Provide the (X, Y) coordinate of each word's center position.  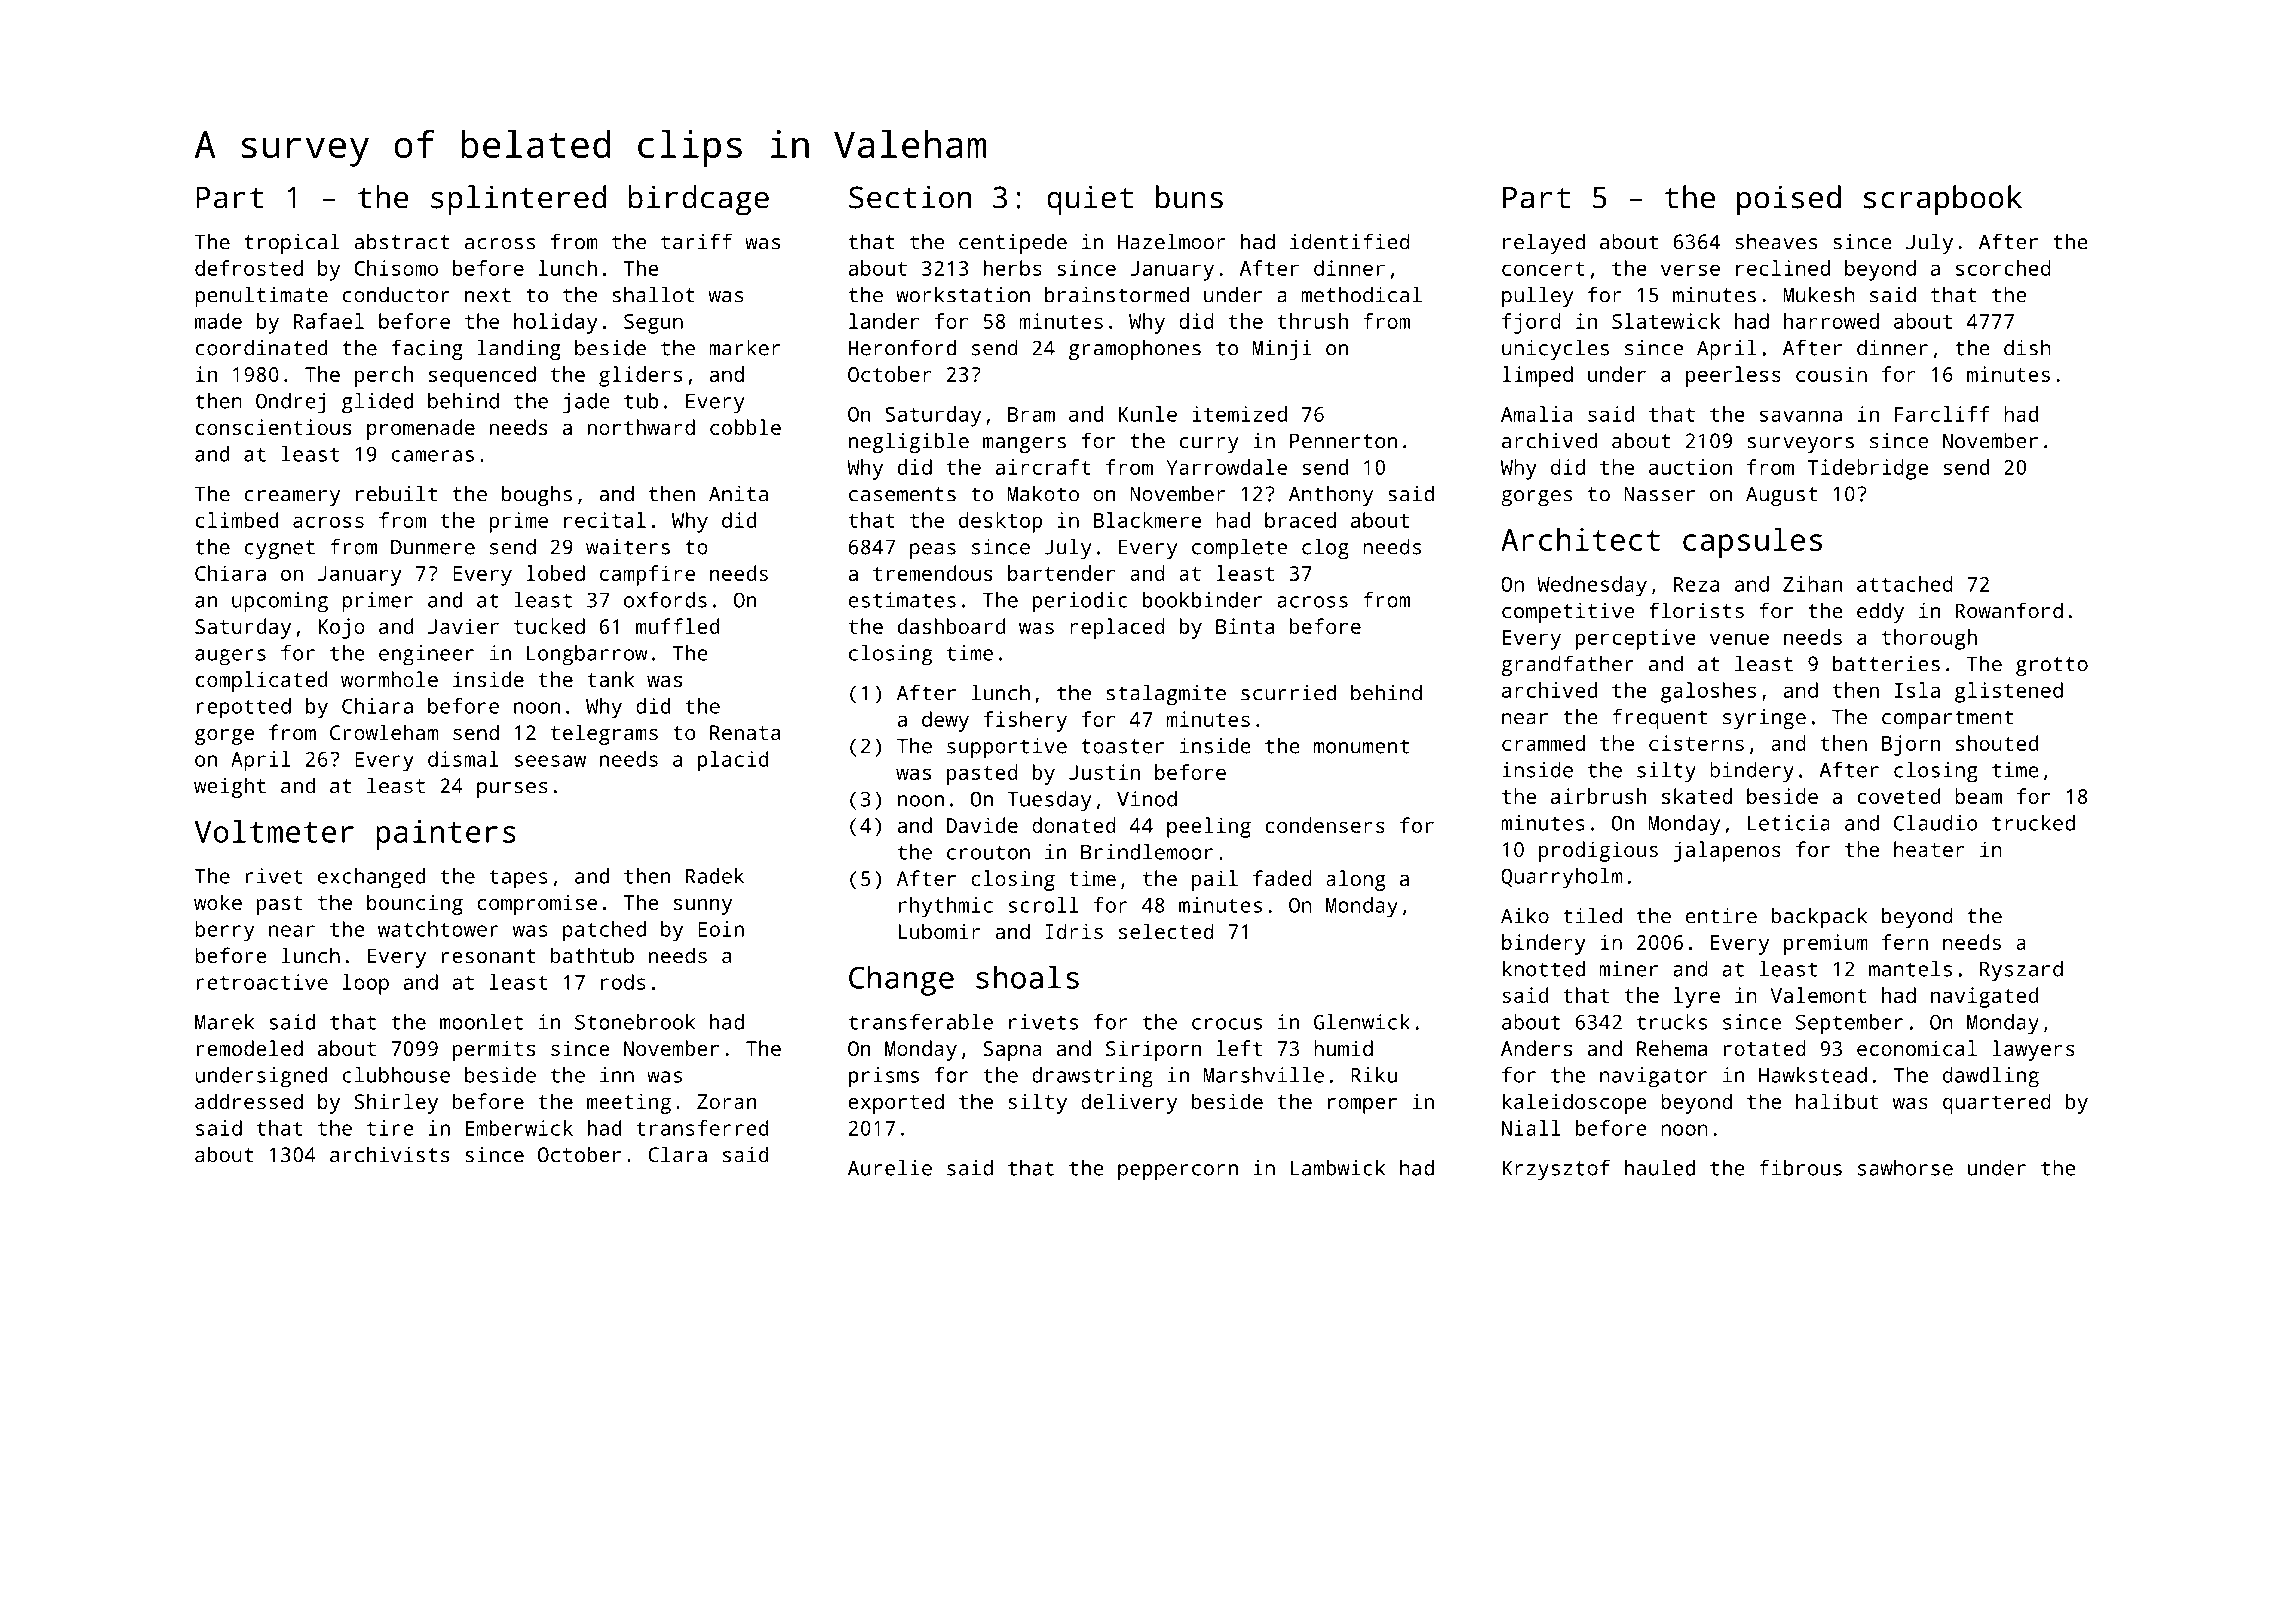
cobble (745, 427)
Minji (1282, 350)
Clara (677, 1154)
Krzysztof (1556, 1169)
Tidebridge (1868, 469)
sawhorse (1905, 1168)
